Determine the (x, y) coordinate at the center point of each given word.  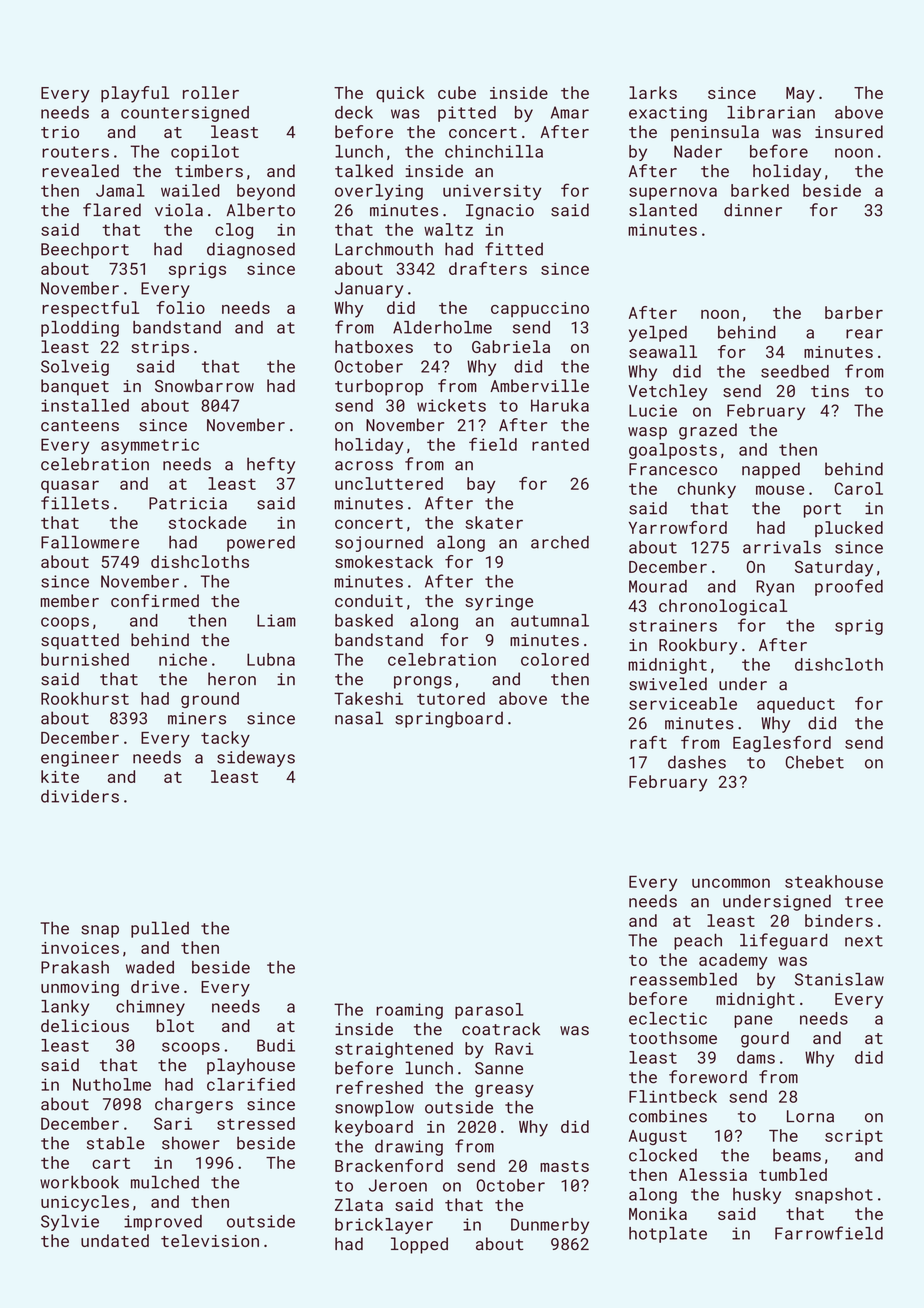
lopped (419, 1245)
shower (191, 1143)
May (800, 95)
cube (457, 92)
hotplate (668, 1235)
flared (112, 210)
